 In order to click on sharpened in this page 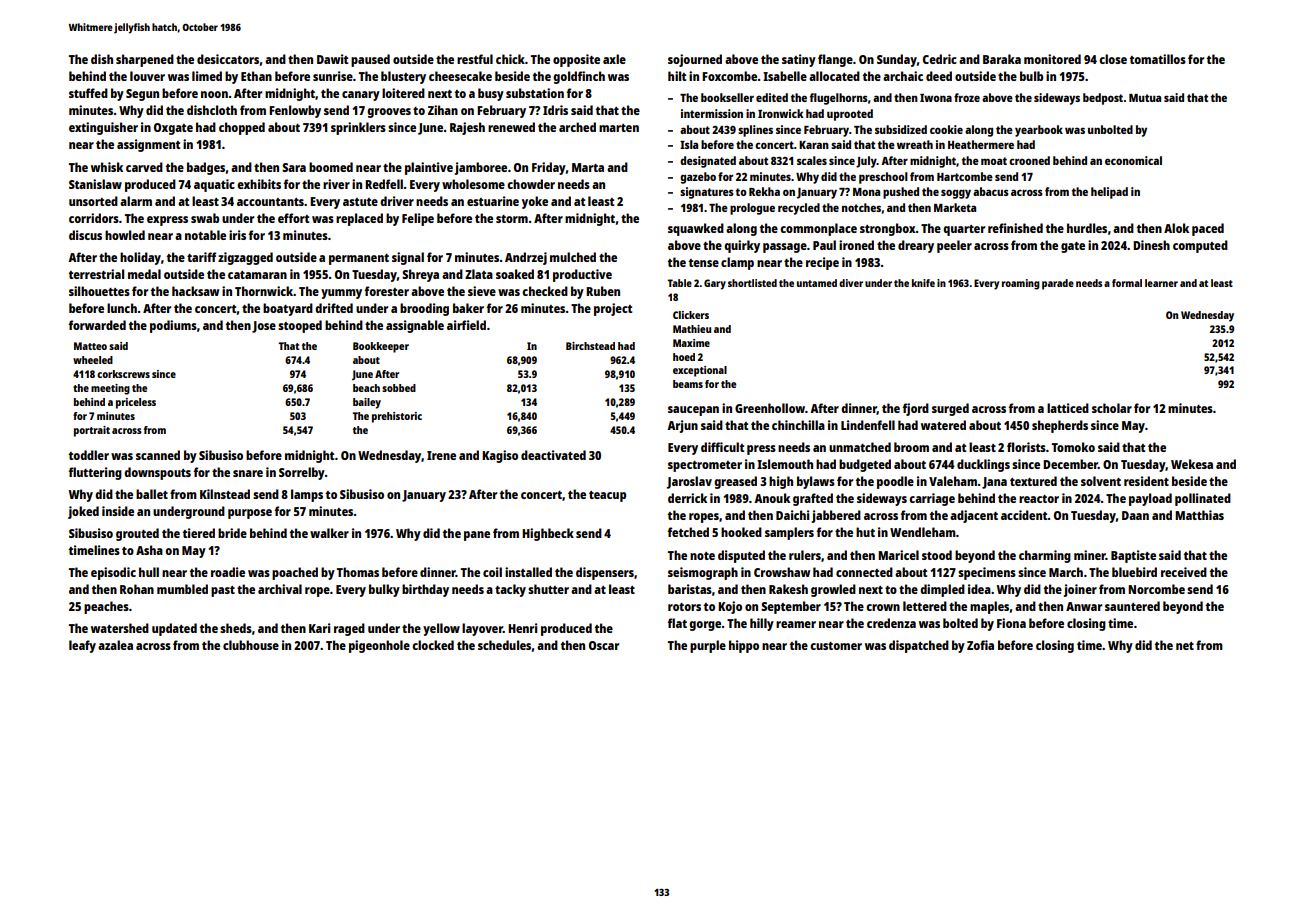, I will do `click(145, 60)`.
